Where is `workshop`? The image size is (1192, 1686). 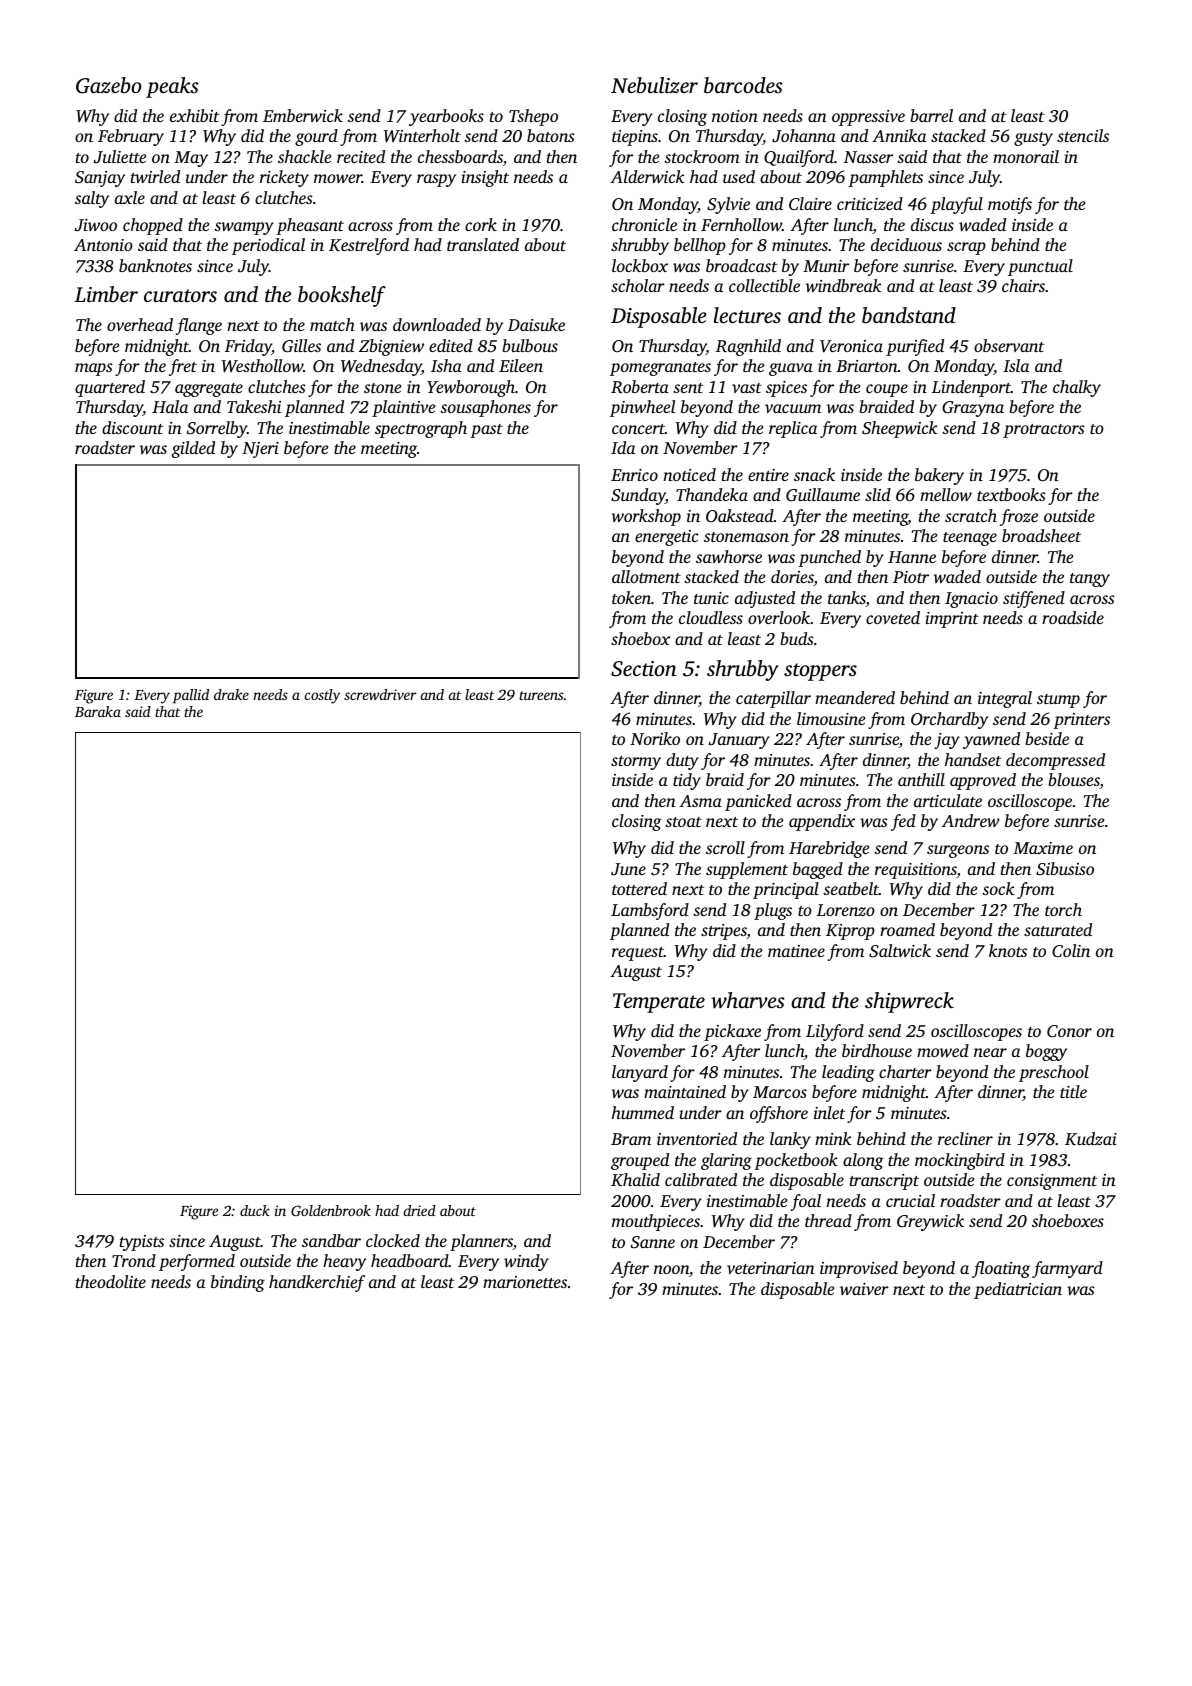
workshop is located at coordinates (646, 517).
